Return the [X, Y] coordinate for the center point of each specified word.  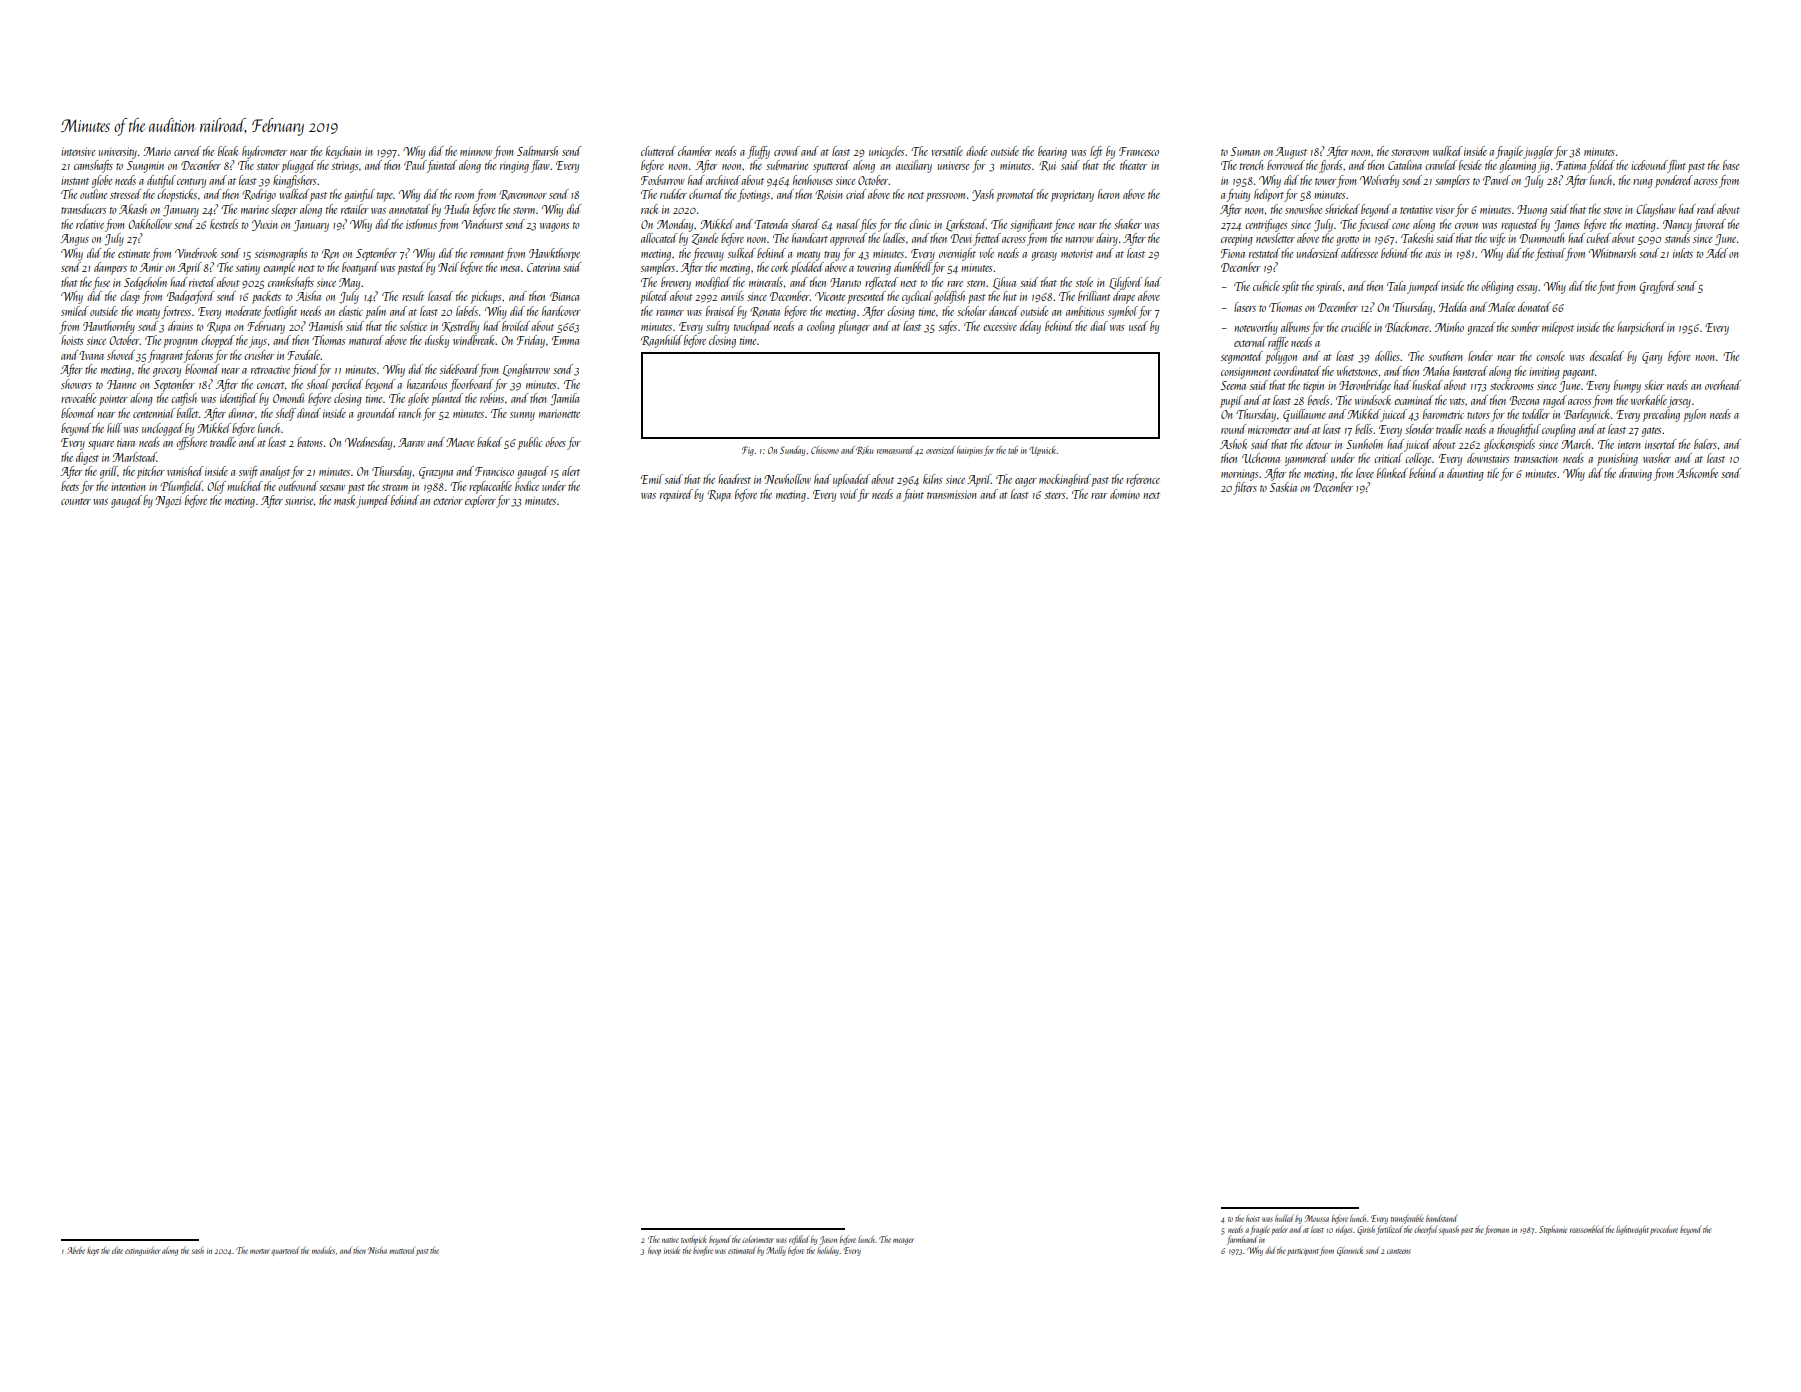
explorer [480, 501]
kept [93, 1252]
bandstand [1442, 1218]
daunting [1465, 474]
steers [1055, 495]
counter [76, 501]
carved [187, 151]
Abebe [76, 1250]
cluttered [658, 151]
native [670, 1240]
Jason [828, 1240]
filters [1245, 488]
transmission [951, 494]
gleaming [1517, 166]
